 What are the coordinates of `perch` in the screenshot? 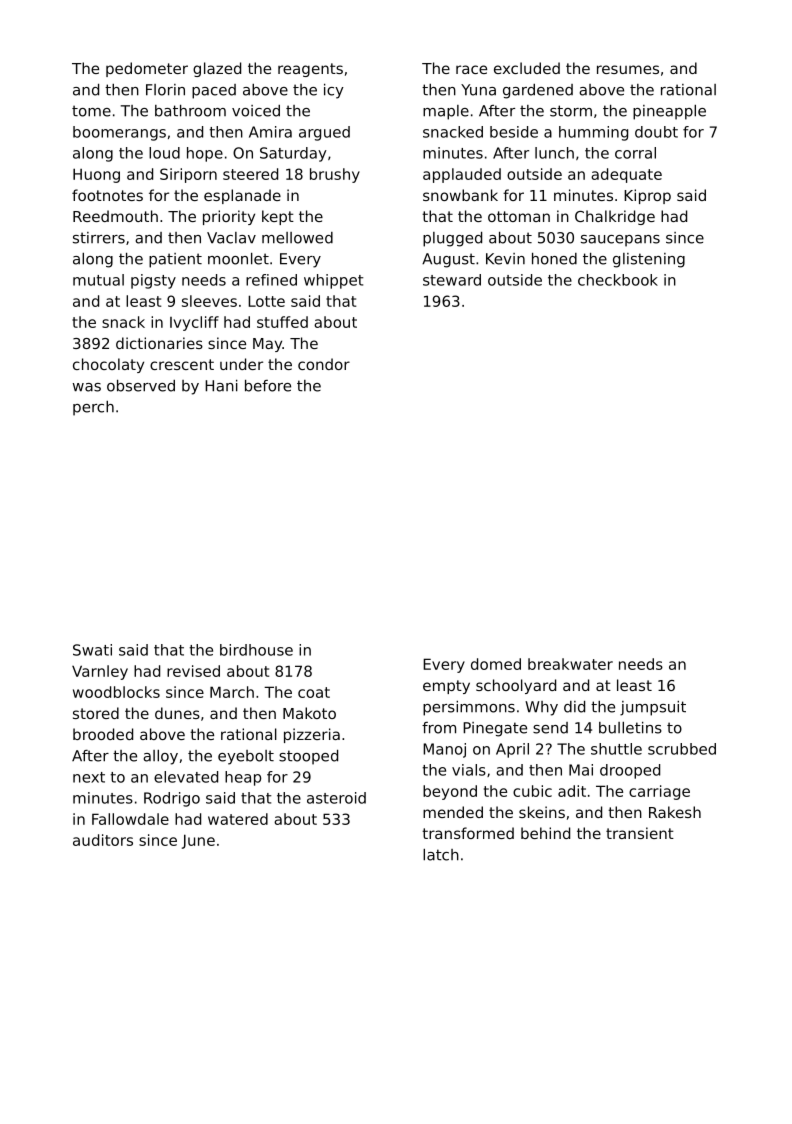 It's located at (93, 408).
